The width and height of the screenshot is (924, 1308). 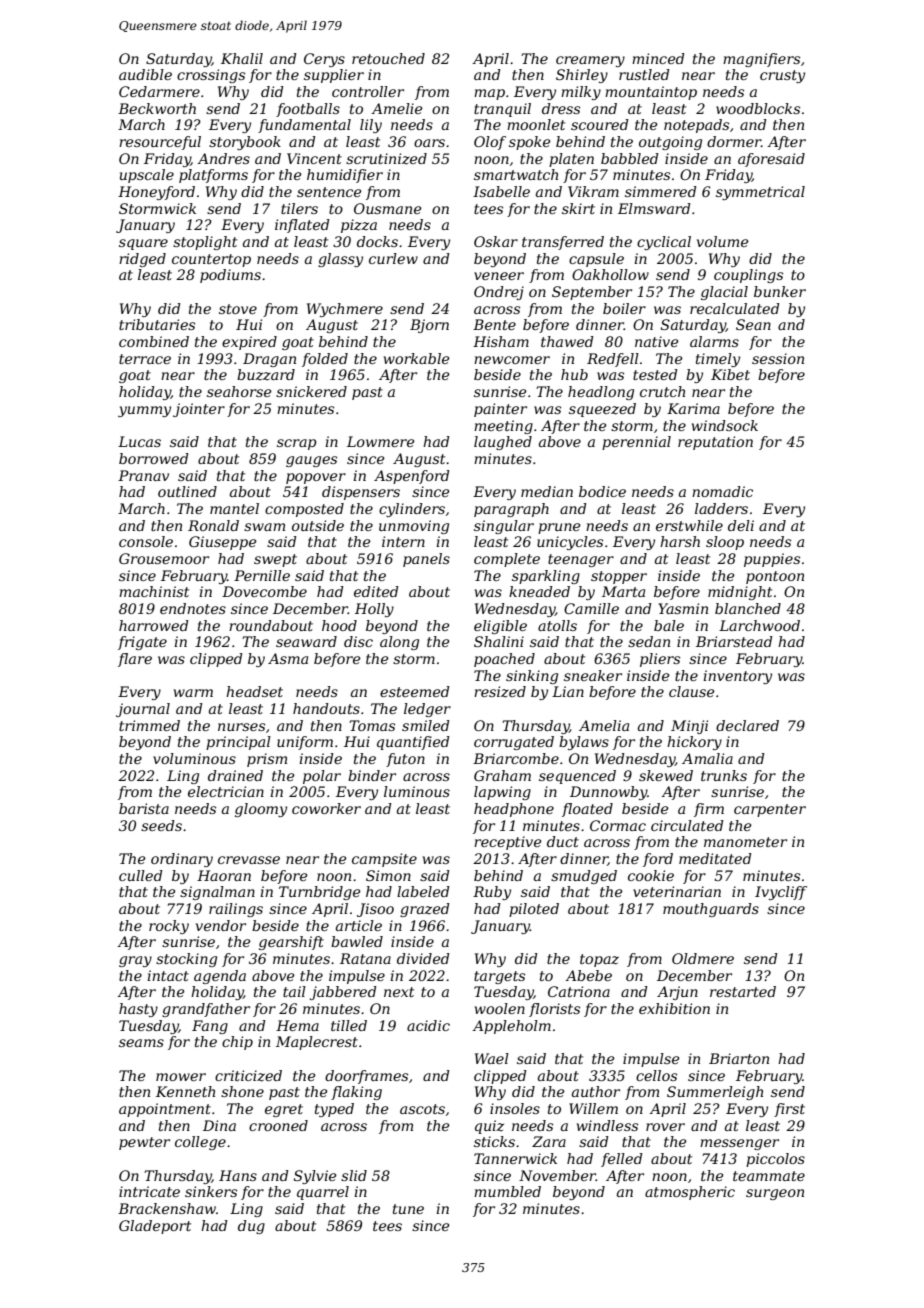 I want to click on pewter, so click(x=144, y=1143).
